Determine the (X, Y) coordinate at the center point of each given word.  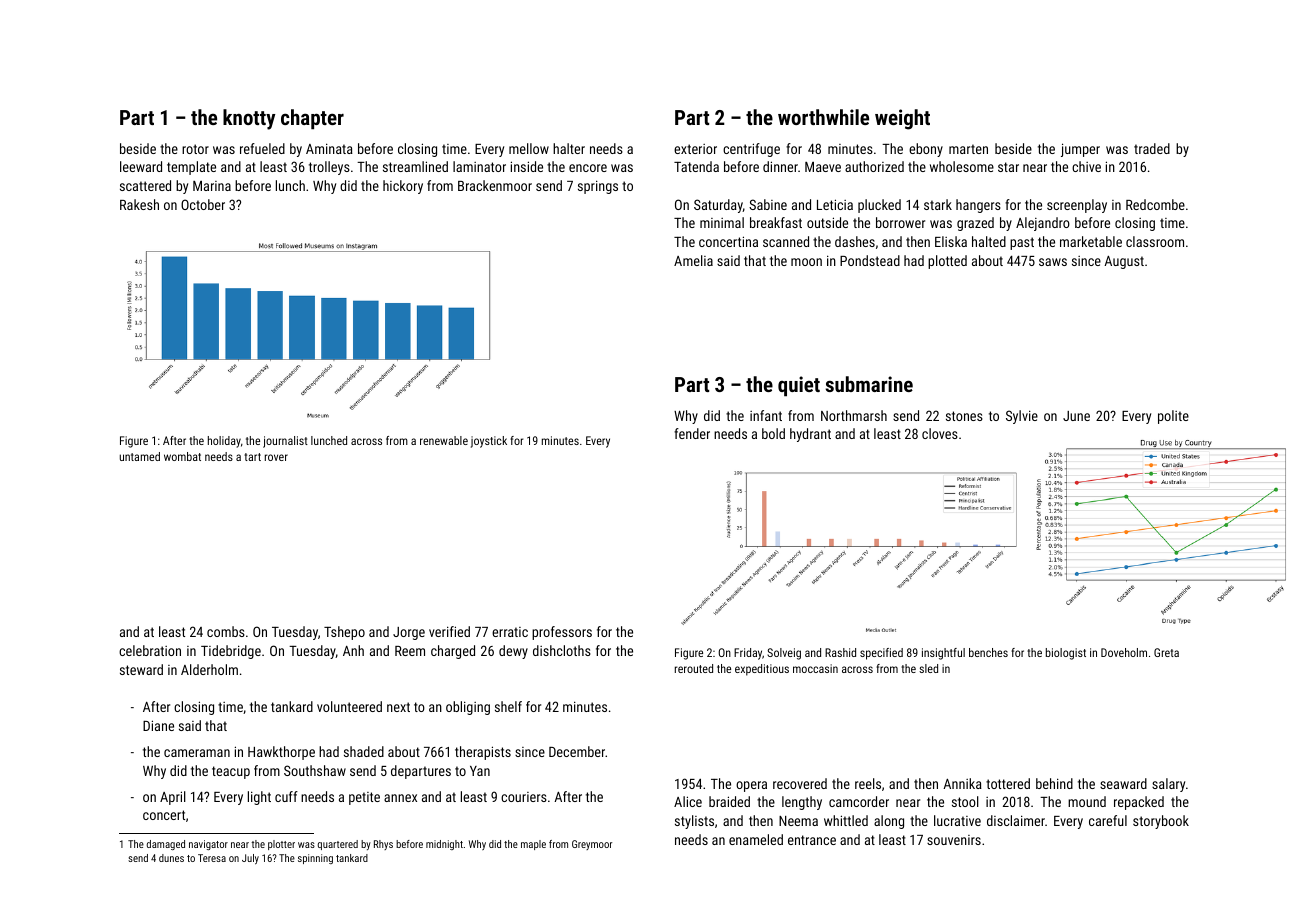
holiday (224, 442)
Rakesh (139, 204)
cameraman (197, 753)
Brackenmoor (495, 185)
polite (1173, 417)
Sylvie (1022, 417)
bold (773, 433)
